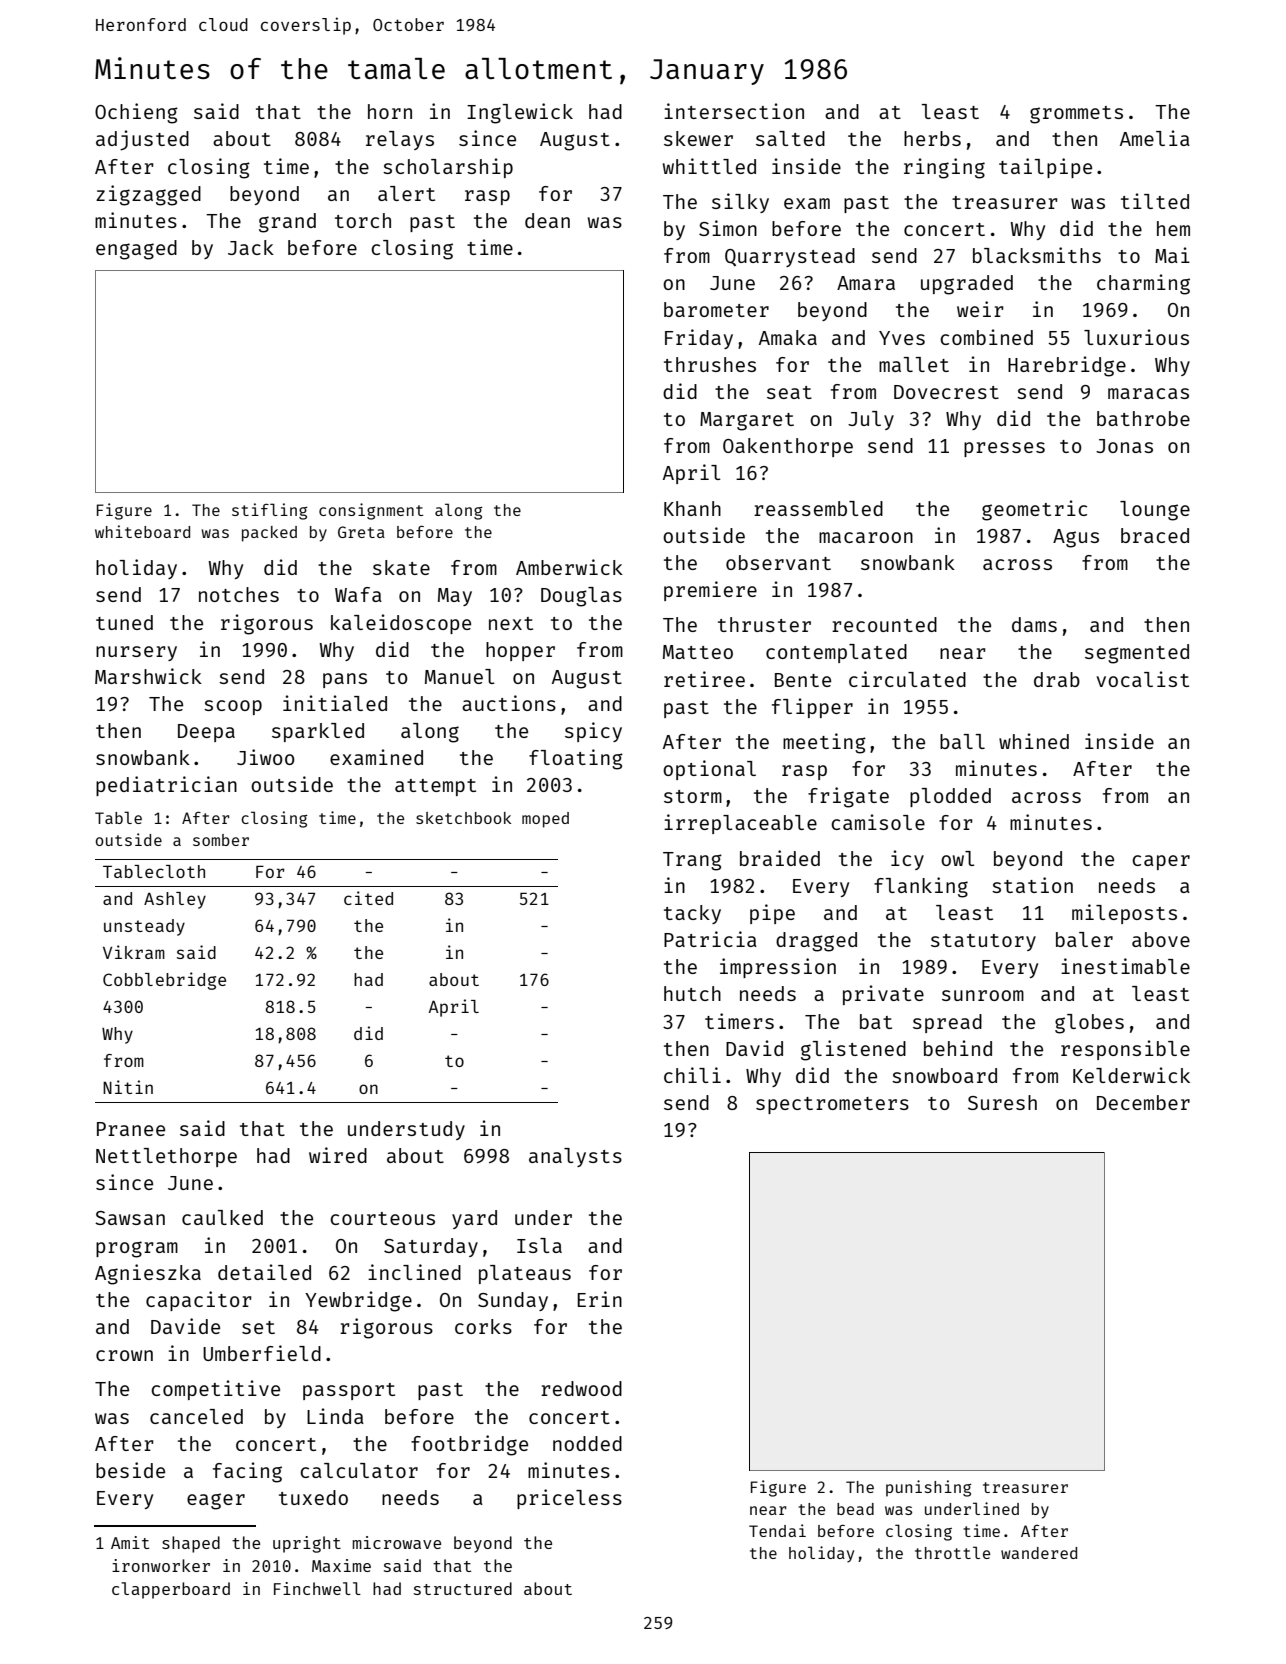 Image resolution: width=1286 pixels, height=1664 pixels. I want to click on adjusted, so click(142, 140).
